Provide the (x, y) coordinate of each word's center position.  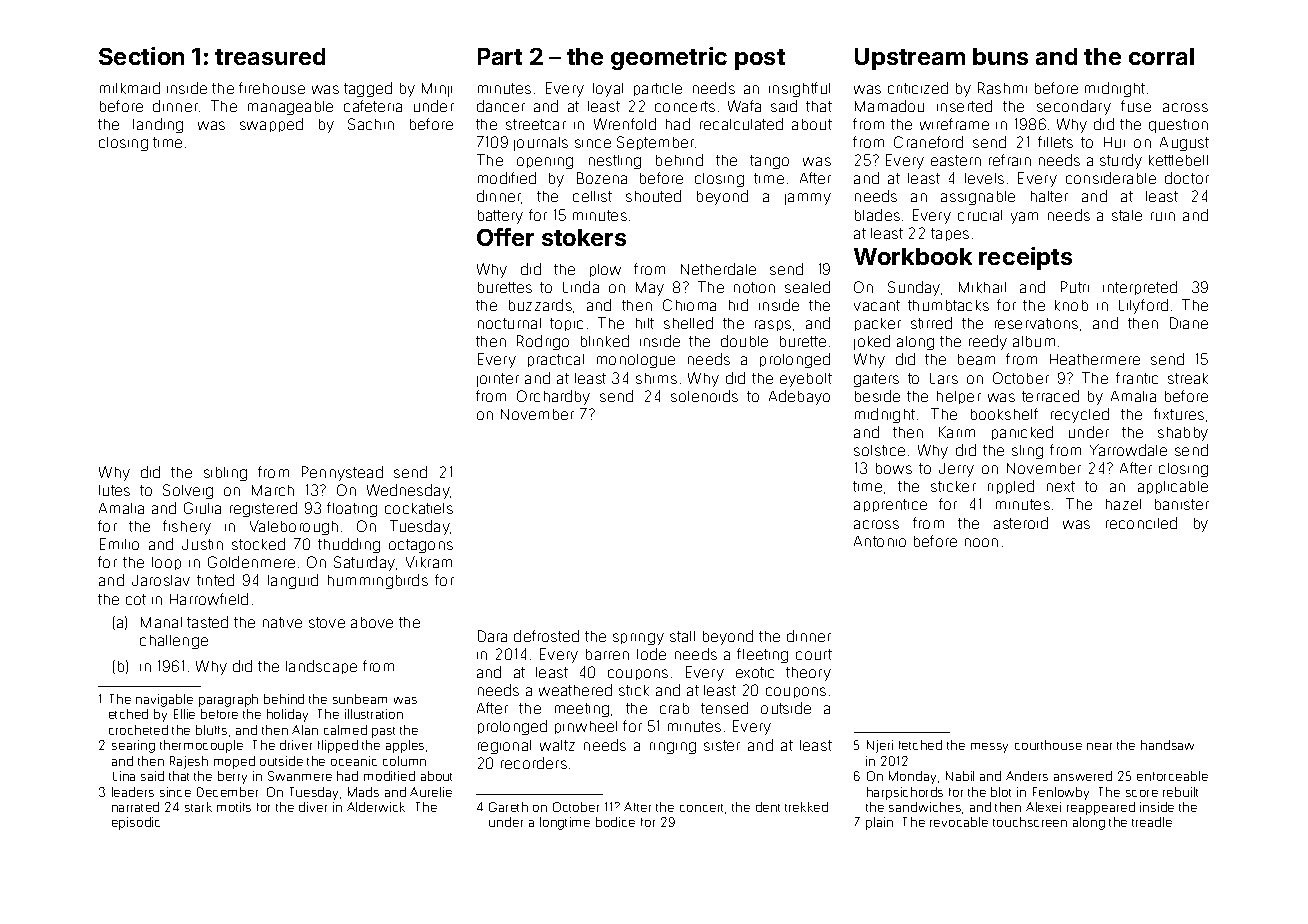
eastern (956, 160)
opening (545, 163)
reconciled (1141, 523)
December (227, 792)
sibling (225, 474)
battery (500, 217)
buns (1000, 56)
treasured (270, 56)
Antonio (880, 541)
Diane (1189, 323)
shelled (688, 323)
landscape (321, 667)
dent (768, 807)
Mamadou (889, 106)
